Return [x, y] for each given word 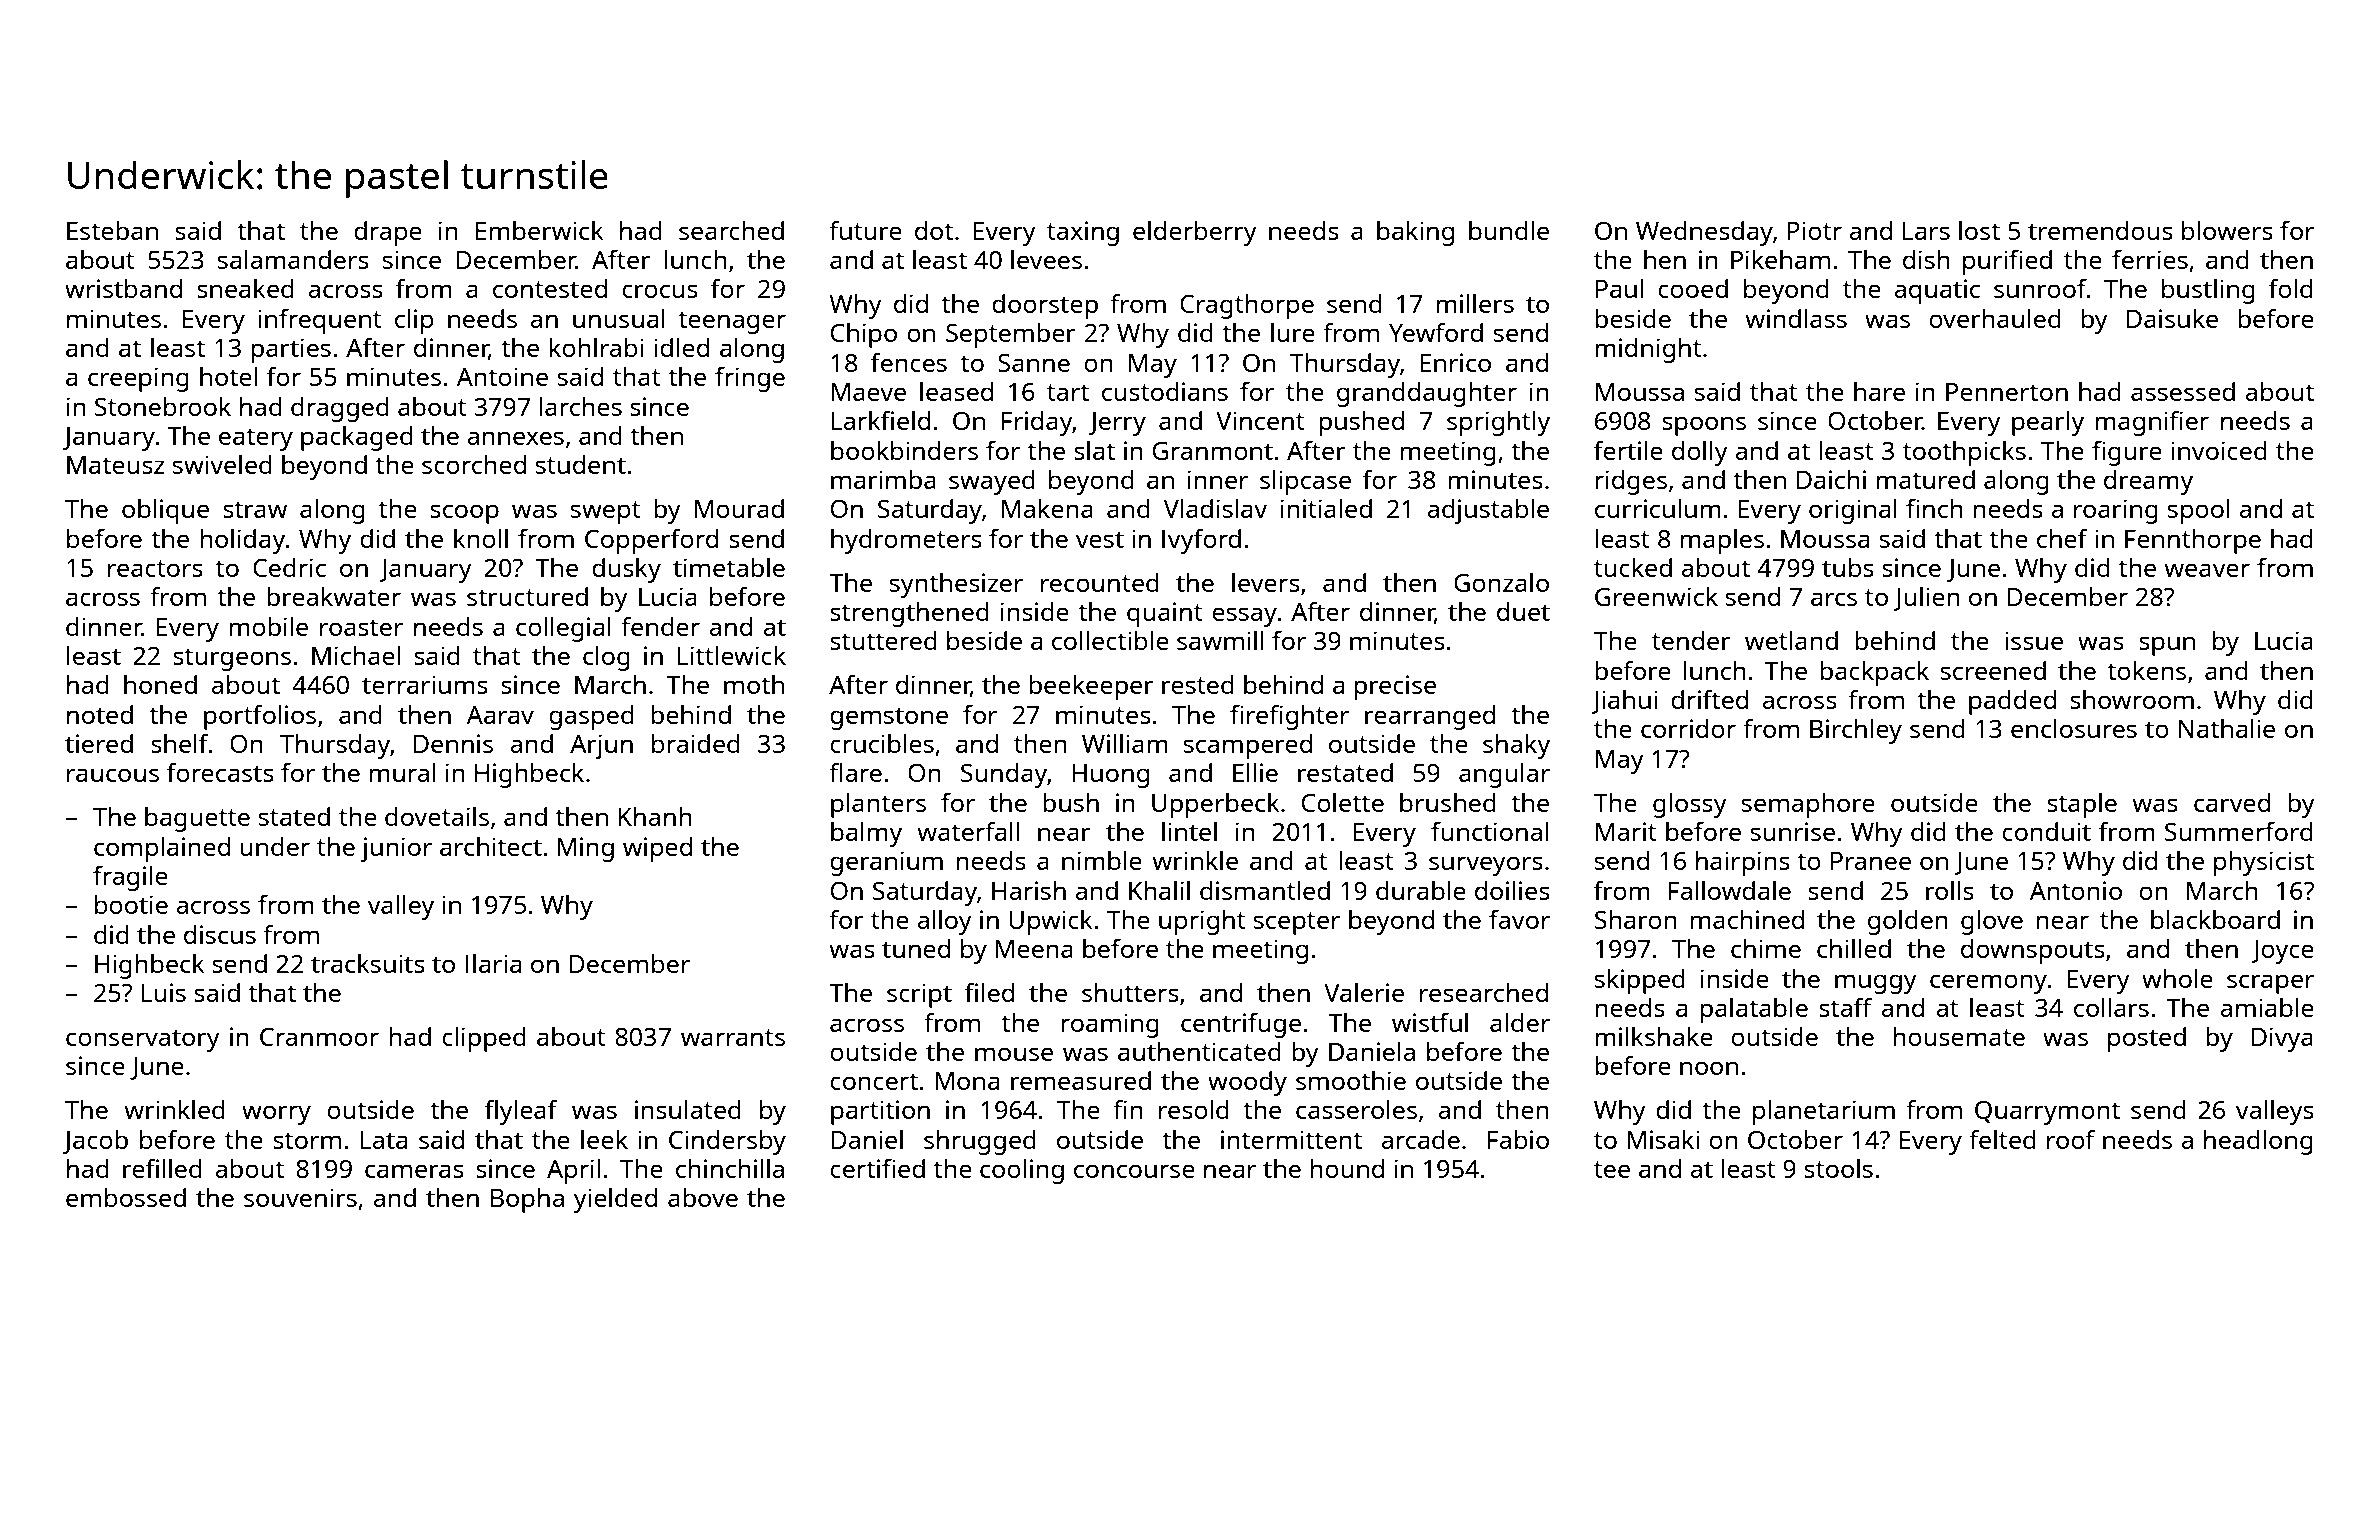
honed [160, 684]
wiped [657, 849]
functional [1489, 831]
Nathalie [2227, 728]
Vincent [1260, 420]
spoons [1704, 426]
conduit [2046, 831]
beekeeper [1091, 687]
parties [291, 350]
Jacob [95, 1142]
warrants [733, 1037]
